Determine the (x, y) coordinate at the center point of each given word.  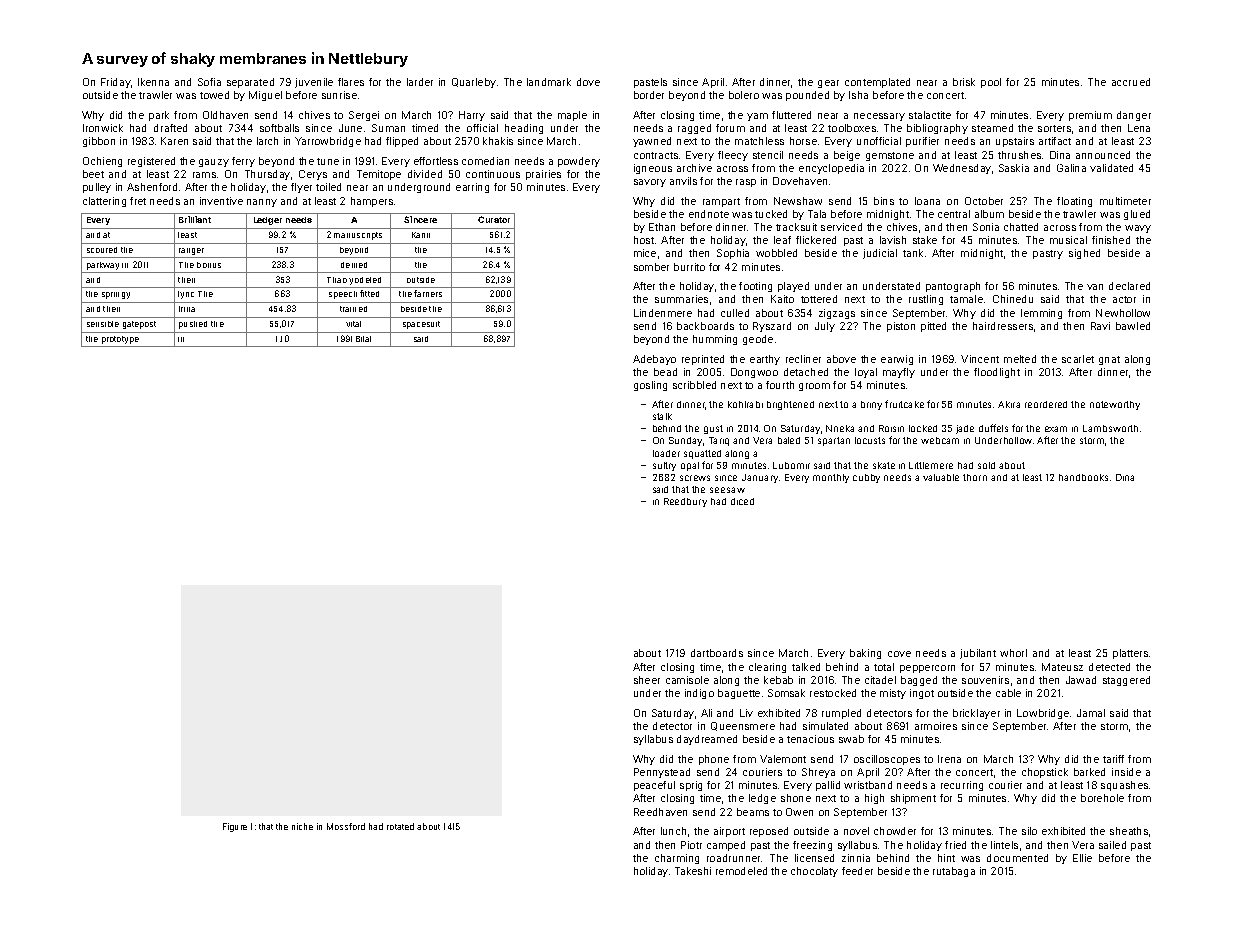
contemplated (877, 83)
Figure (235, 827)
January (760, 478)
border (649, 95)
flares (351, 82)
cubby (866, 478)
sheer (647, 680)
